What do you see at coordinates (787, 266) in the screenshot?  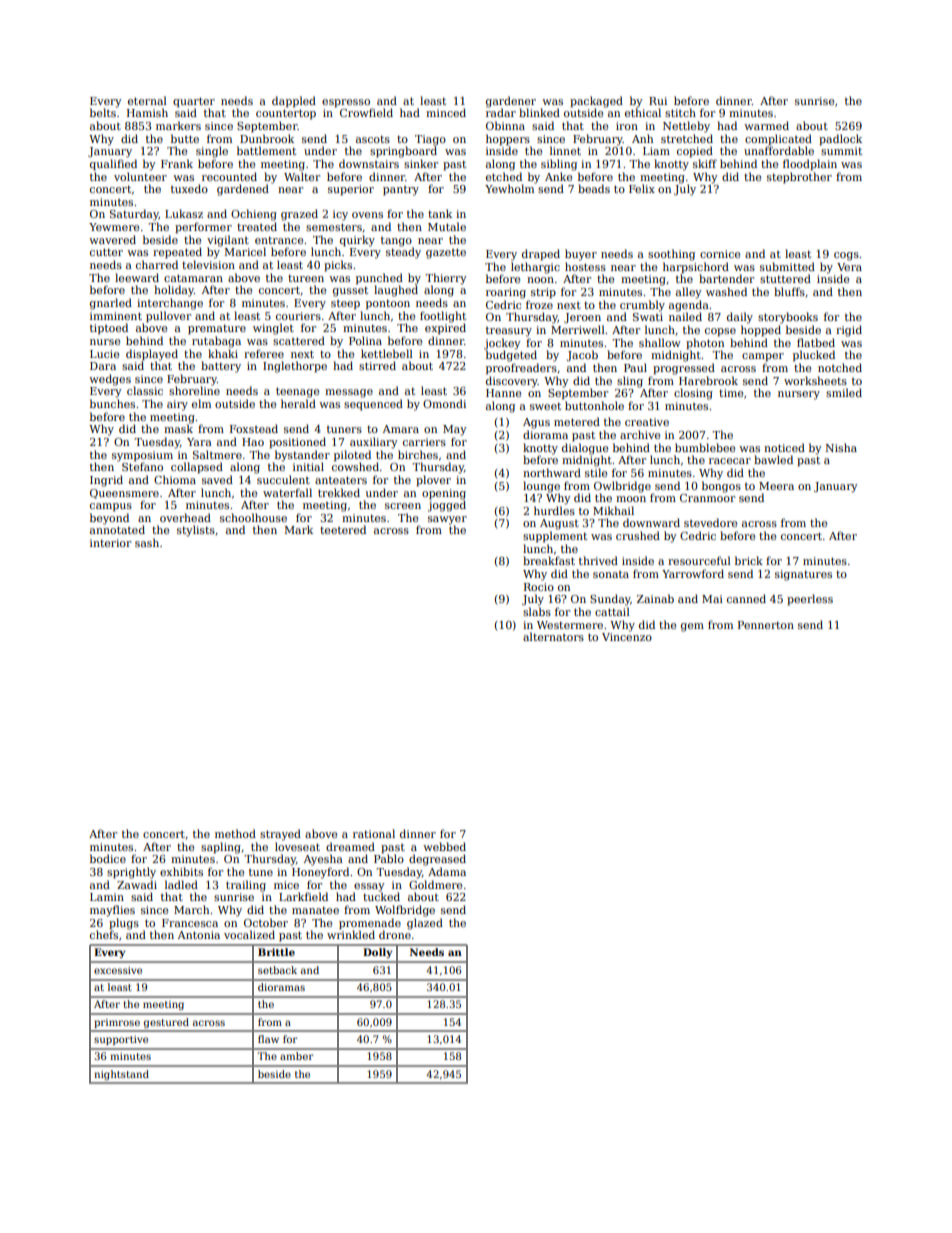 I see `submitted` at bounding box center [787, 266].
